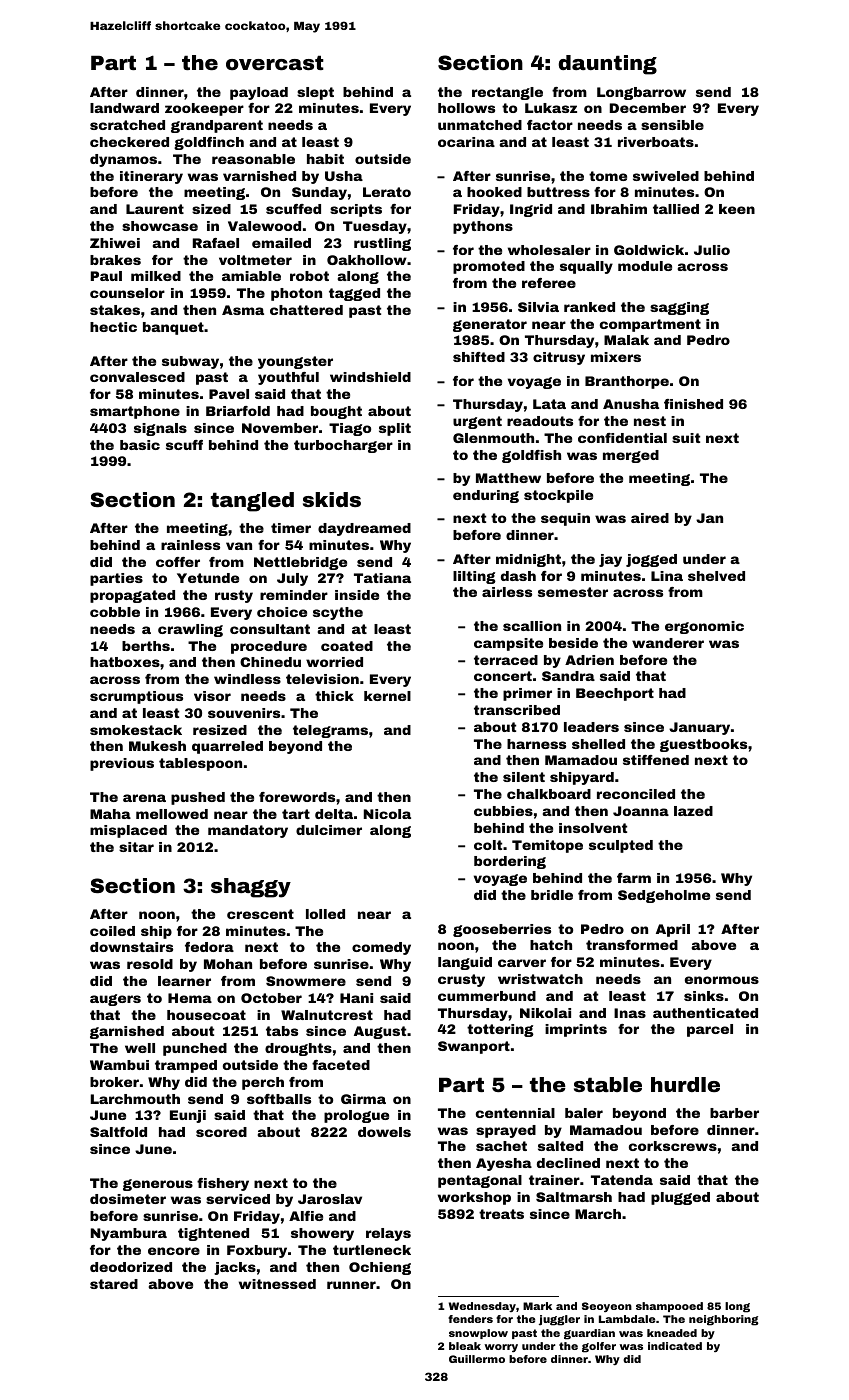 Image resolution: width=849 pixels, height=1400 pixels. I want to click on coiled, so click(112, 931).
